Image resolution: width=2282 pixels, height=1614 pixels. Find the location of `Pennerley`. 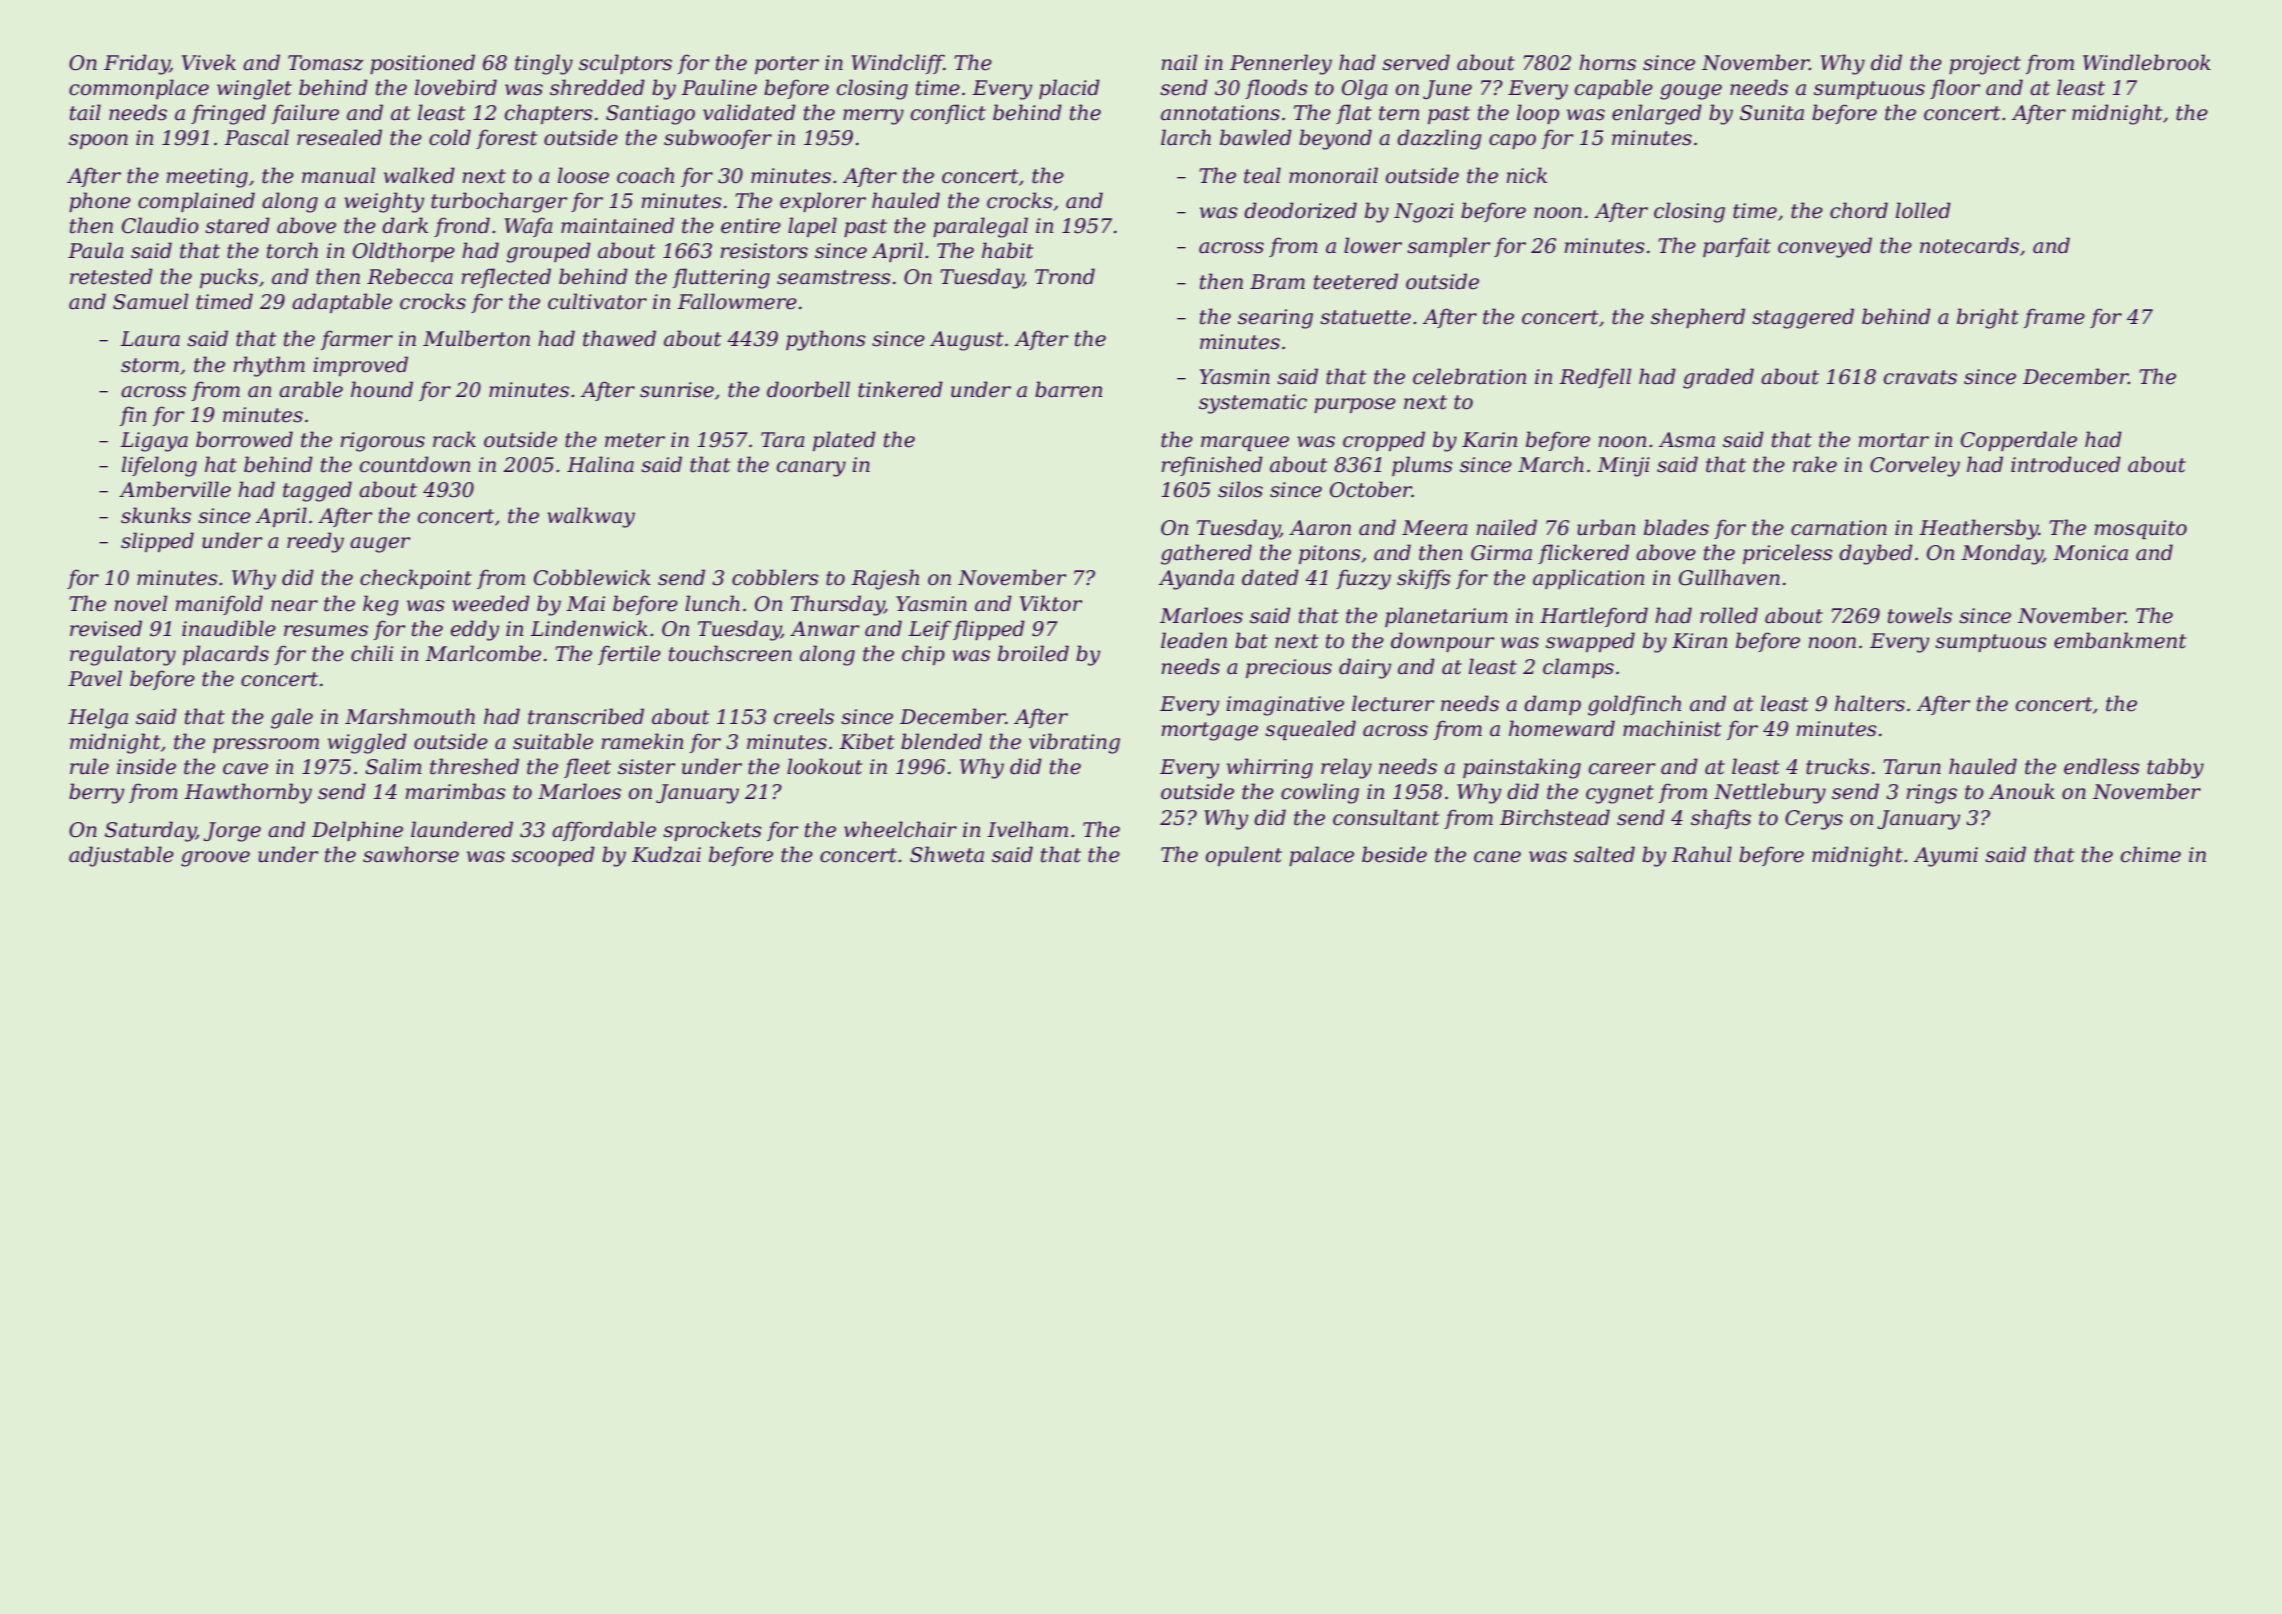

Pennerley is located at coordinates (1281, 64).
